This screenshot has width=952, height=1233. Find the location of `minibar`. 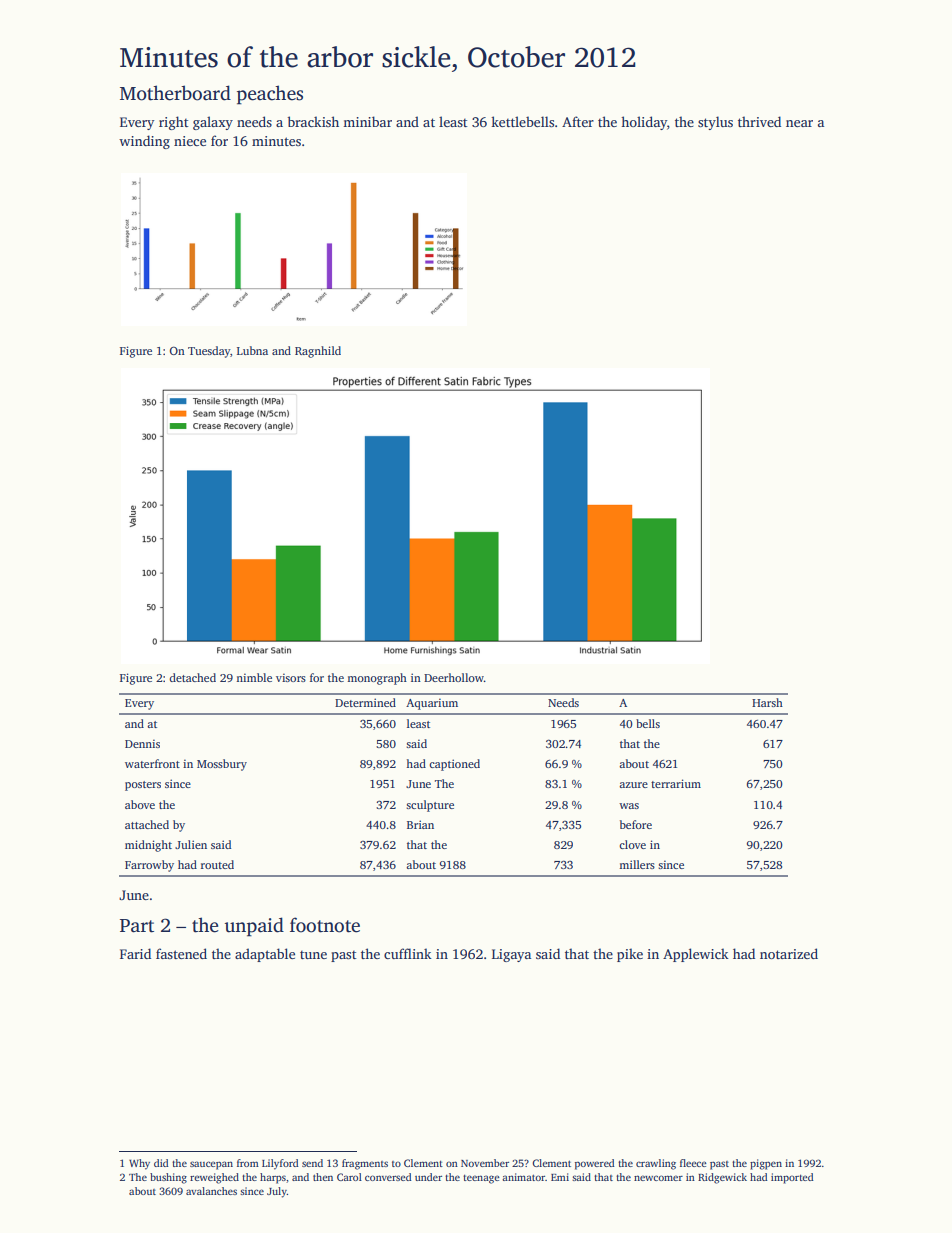

minibar is located at coordinates (368, 121).
